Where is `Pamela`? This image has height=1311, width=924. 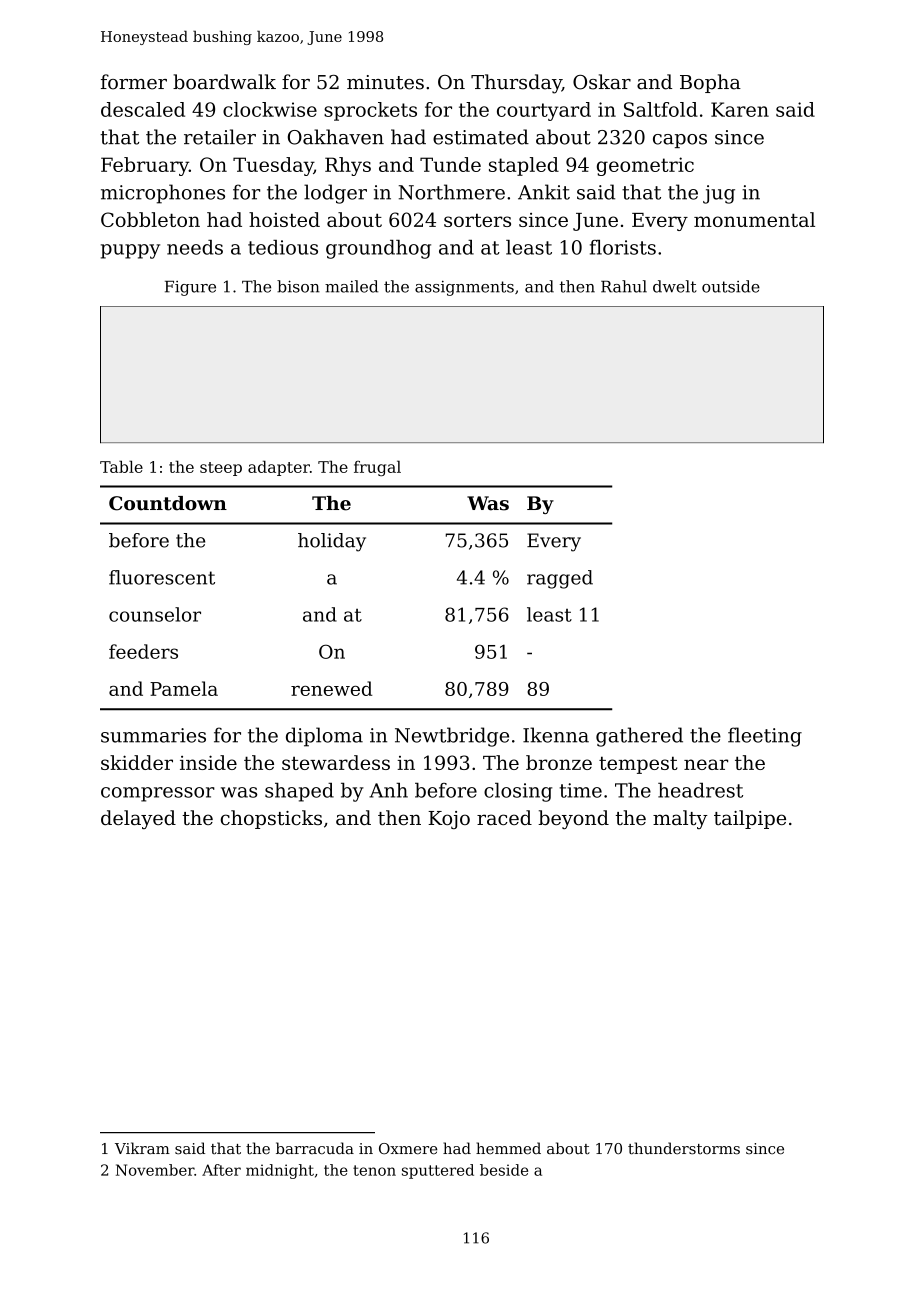
Pamela is located at coordinates (184, 688).
